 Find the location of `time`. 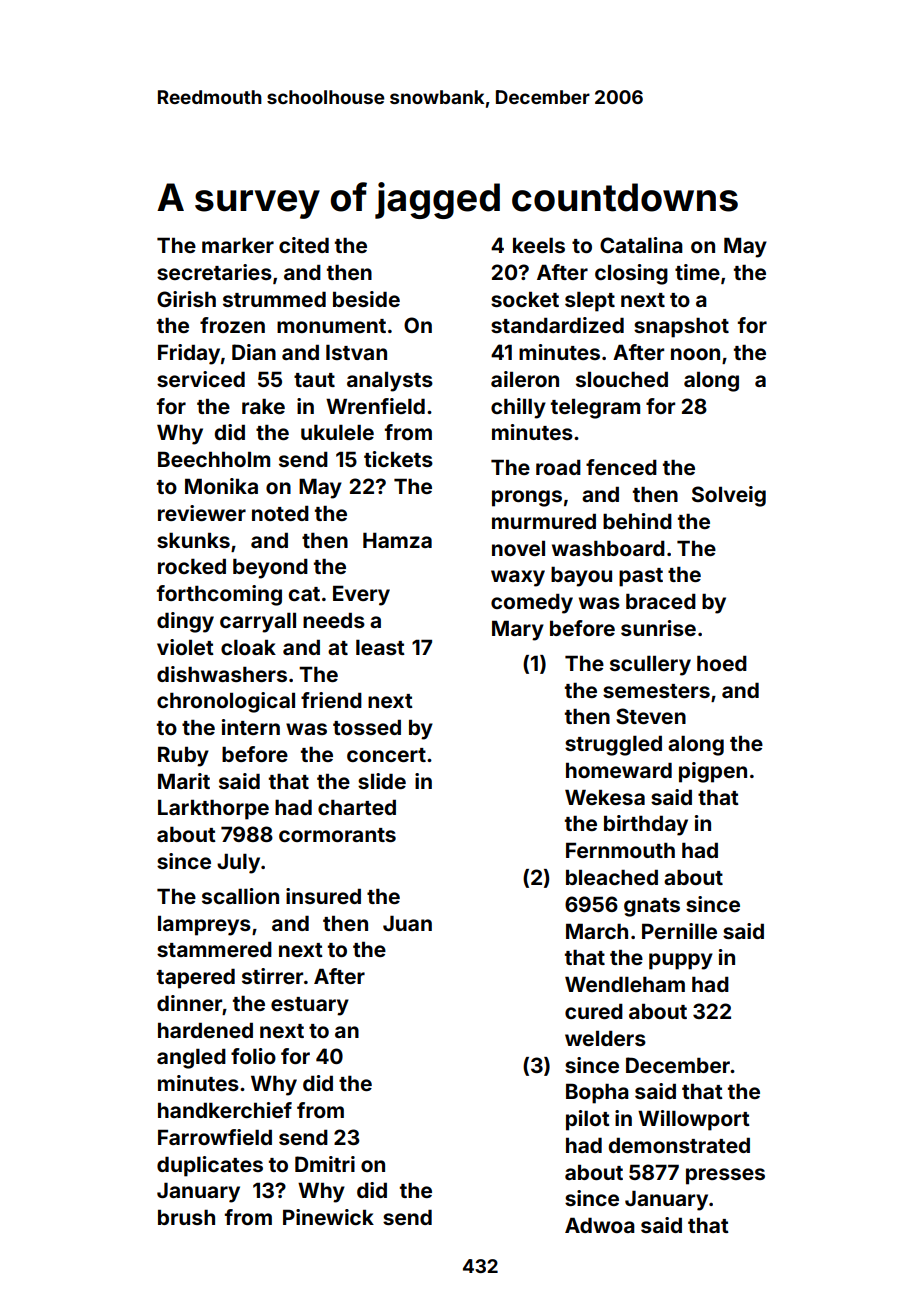

time is located at coordinates (697, 272).
